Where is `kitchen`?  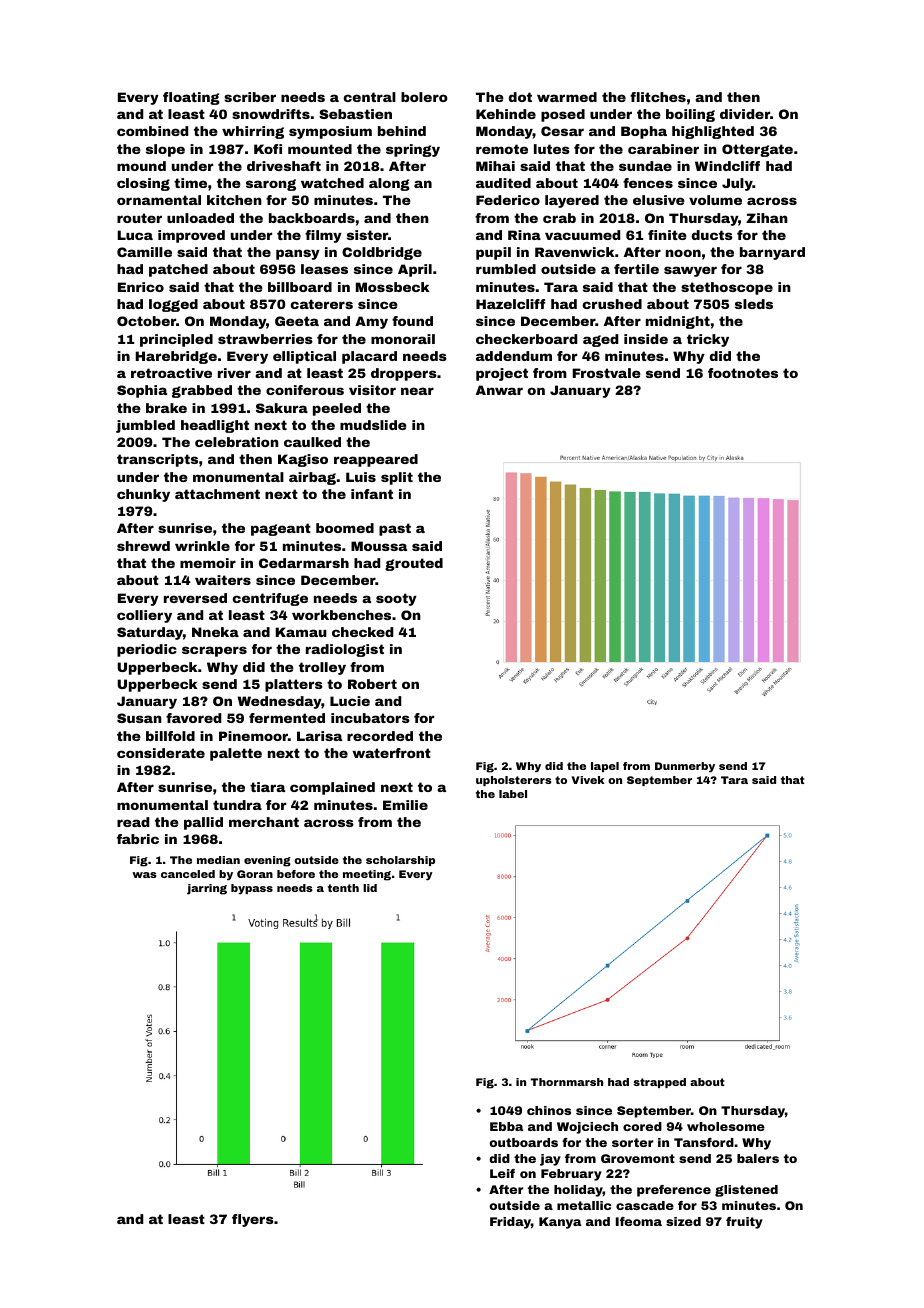
kitchen is located at coordinates (234, 200).
